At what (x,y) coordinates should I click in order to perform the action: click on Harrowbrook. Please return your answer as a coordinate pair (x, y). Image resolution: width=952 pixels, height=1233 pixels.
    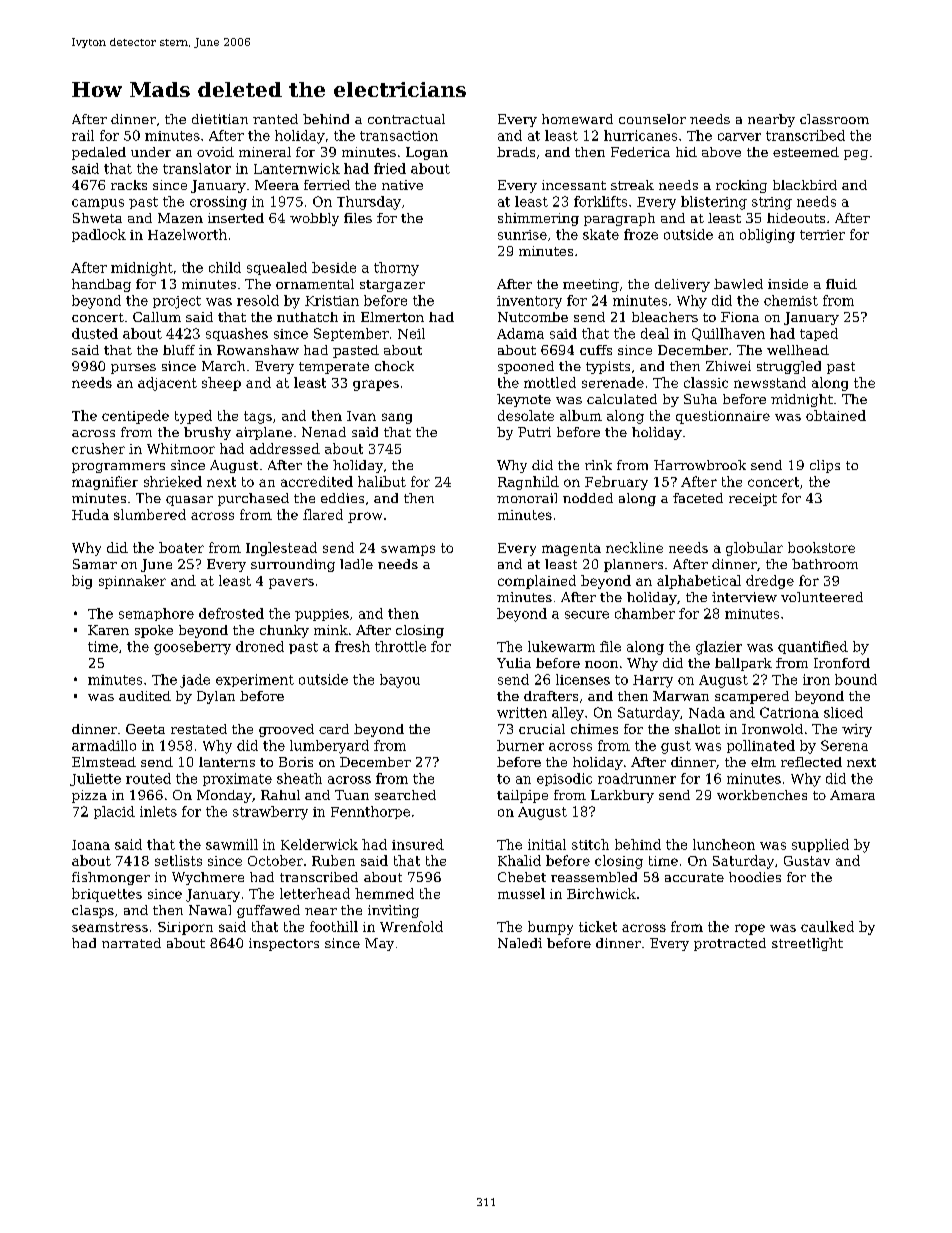
    Looking at the image, I should click on (700, 465).
